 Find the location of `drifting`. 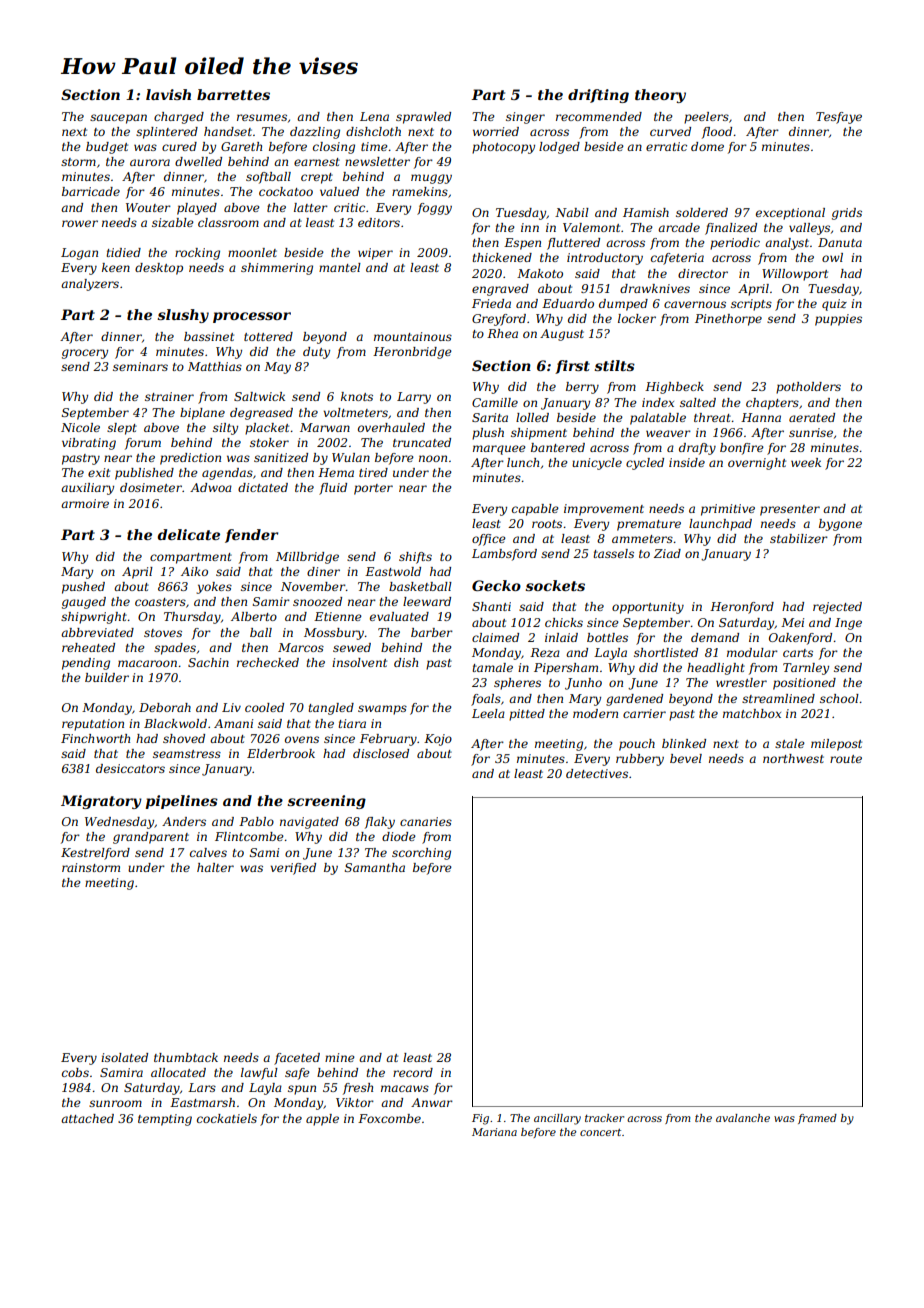

drifting is located at coordinates (598, 96).
